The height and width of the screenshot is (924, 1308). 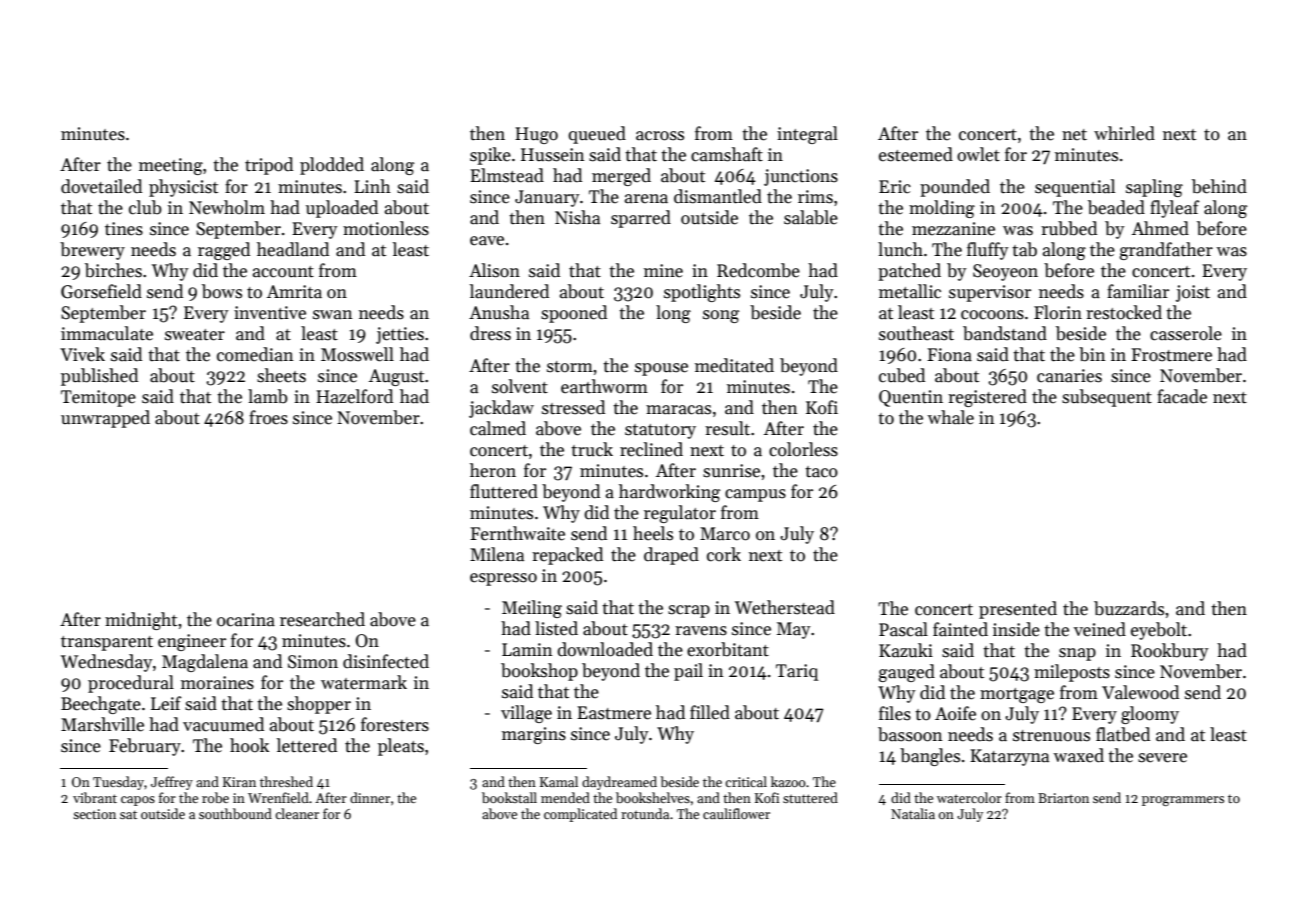 What do you see at coordinates (332, 315) in the screenshot?
I see `swan` at bounding box center [332, 315].
